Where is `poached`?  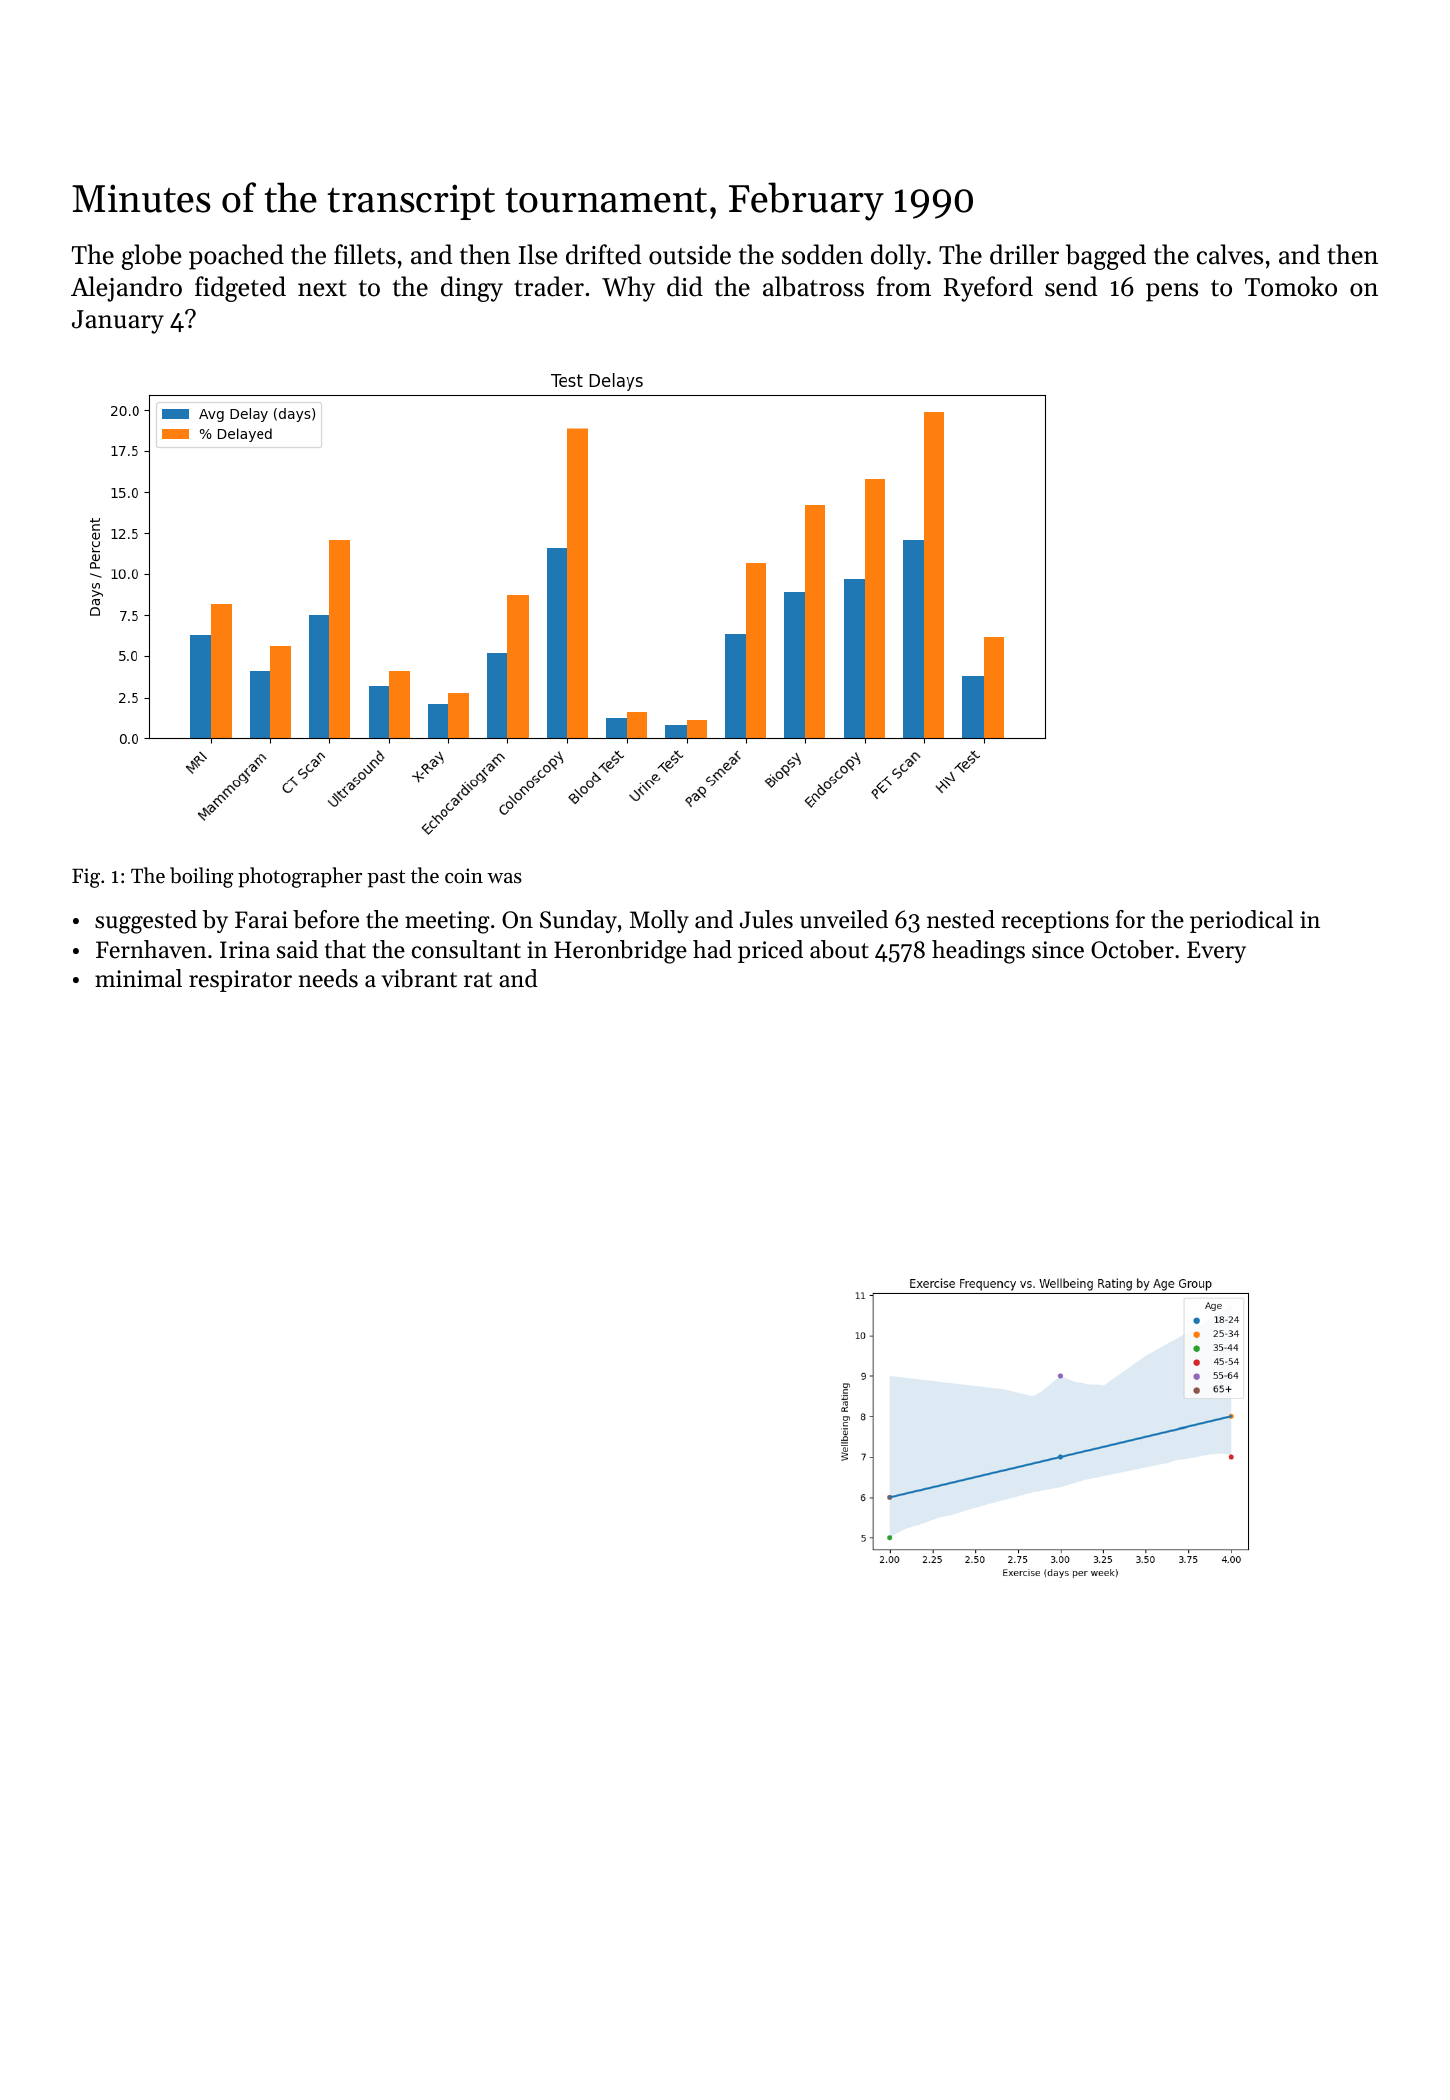 poached is located at coordinates (236, 257).
